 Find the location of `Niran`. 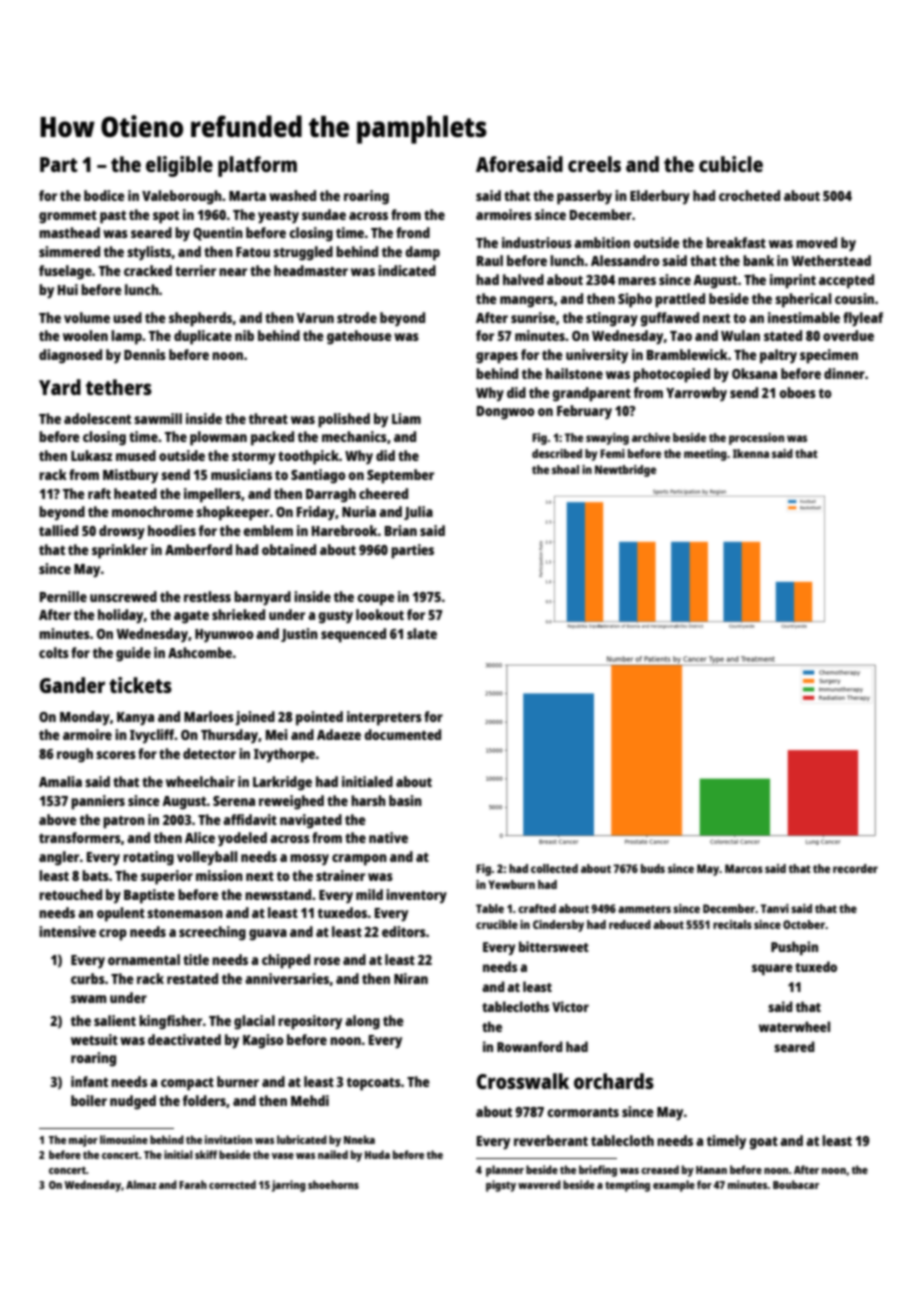

Niran is located at coordinates (411, 978).
